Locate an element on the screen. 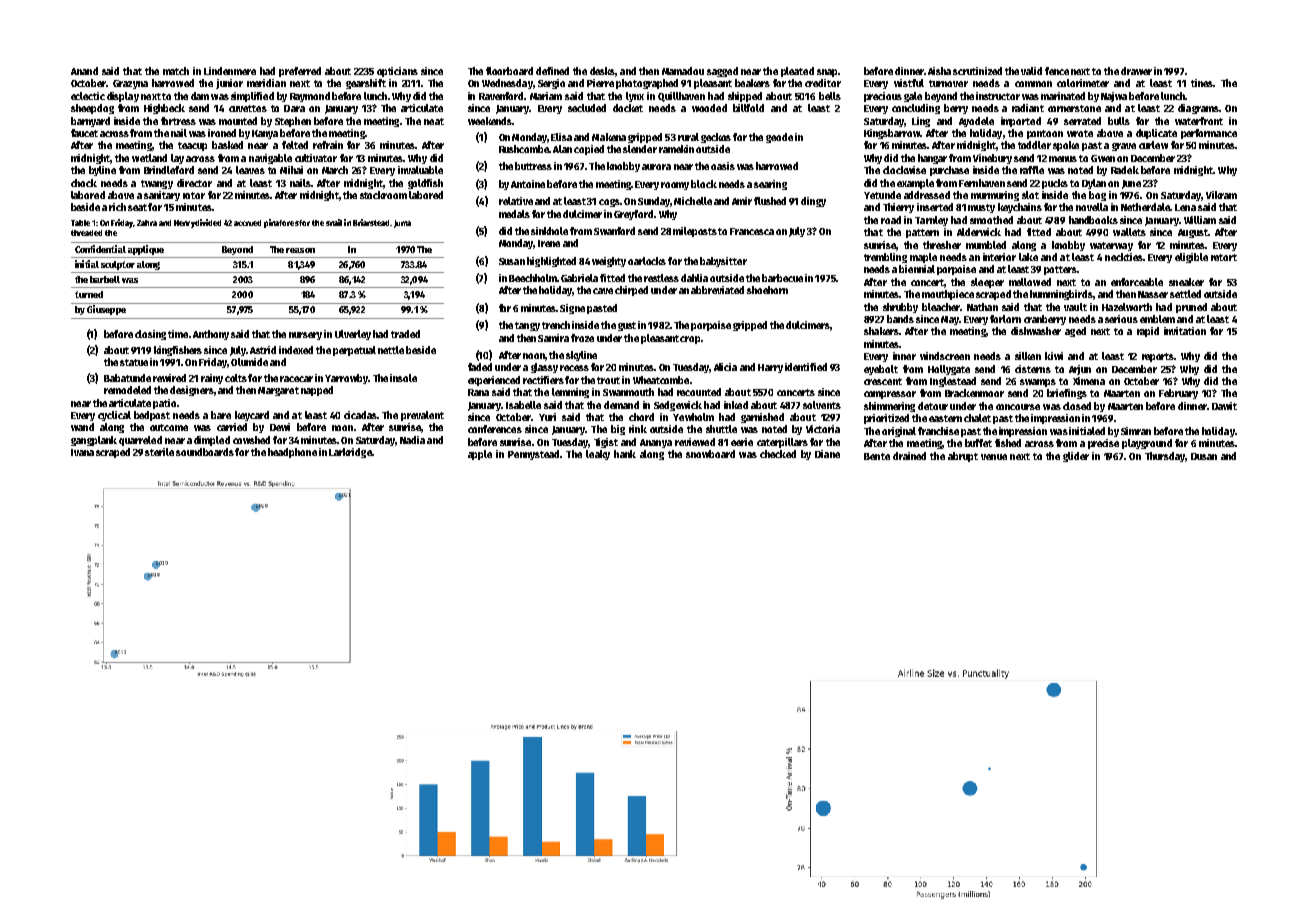  enforceable is located at coordinates (1137, 282).
